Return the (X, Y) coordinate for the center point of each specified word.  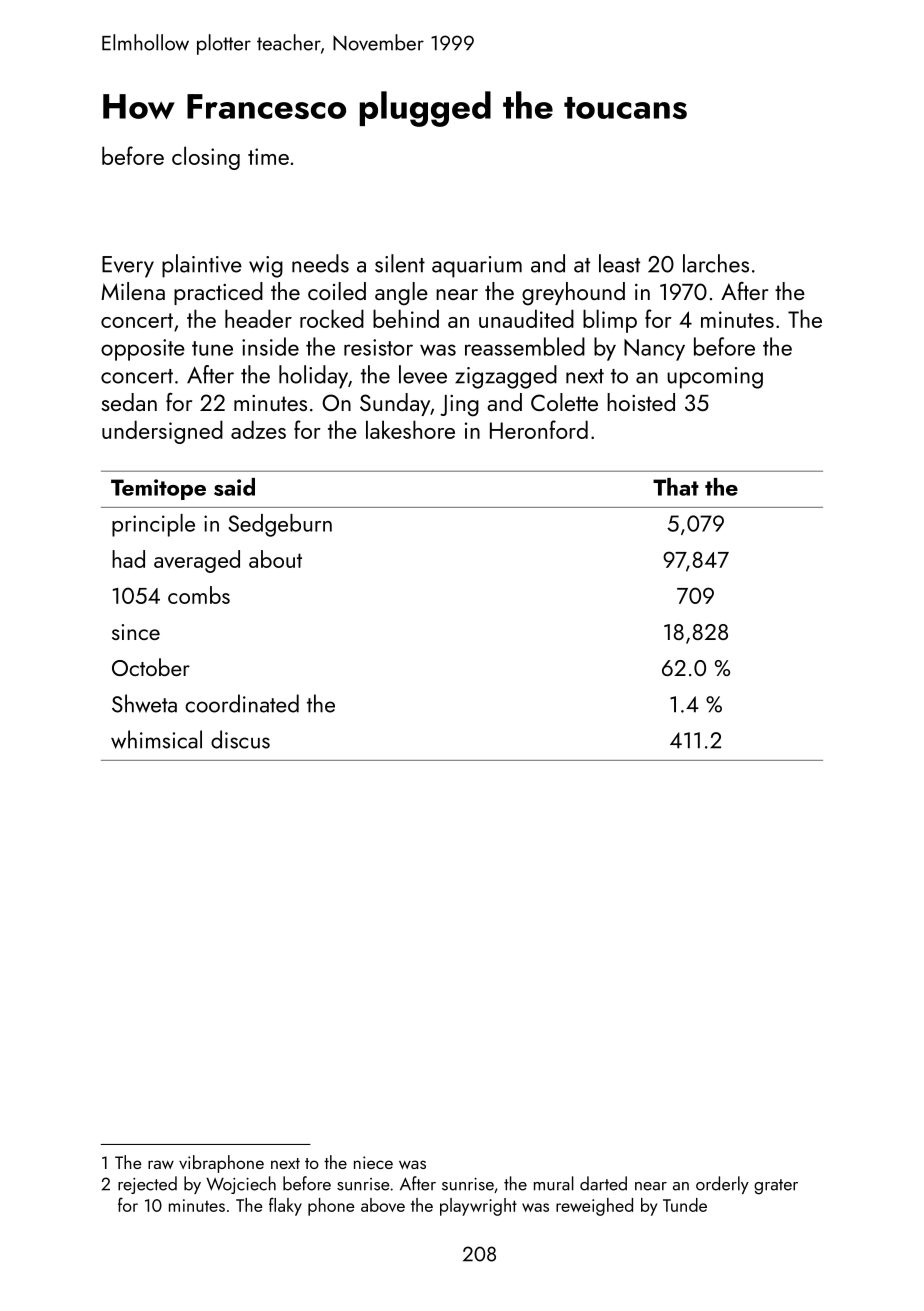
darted (603, 1183)
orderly (722, 1185)
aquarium (477, 267)
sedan (129, 402)
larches (716, 263)
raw (161, 1164)
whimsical (156, 739)
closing (206, 158)
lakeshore (410, 429)
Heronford (539, 429)
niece (373, 1162)
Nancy (654, 350)
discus (240, 739)
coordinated (242, 703)
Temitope (158, 489)
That (676, 487)
